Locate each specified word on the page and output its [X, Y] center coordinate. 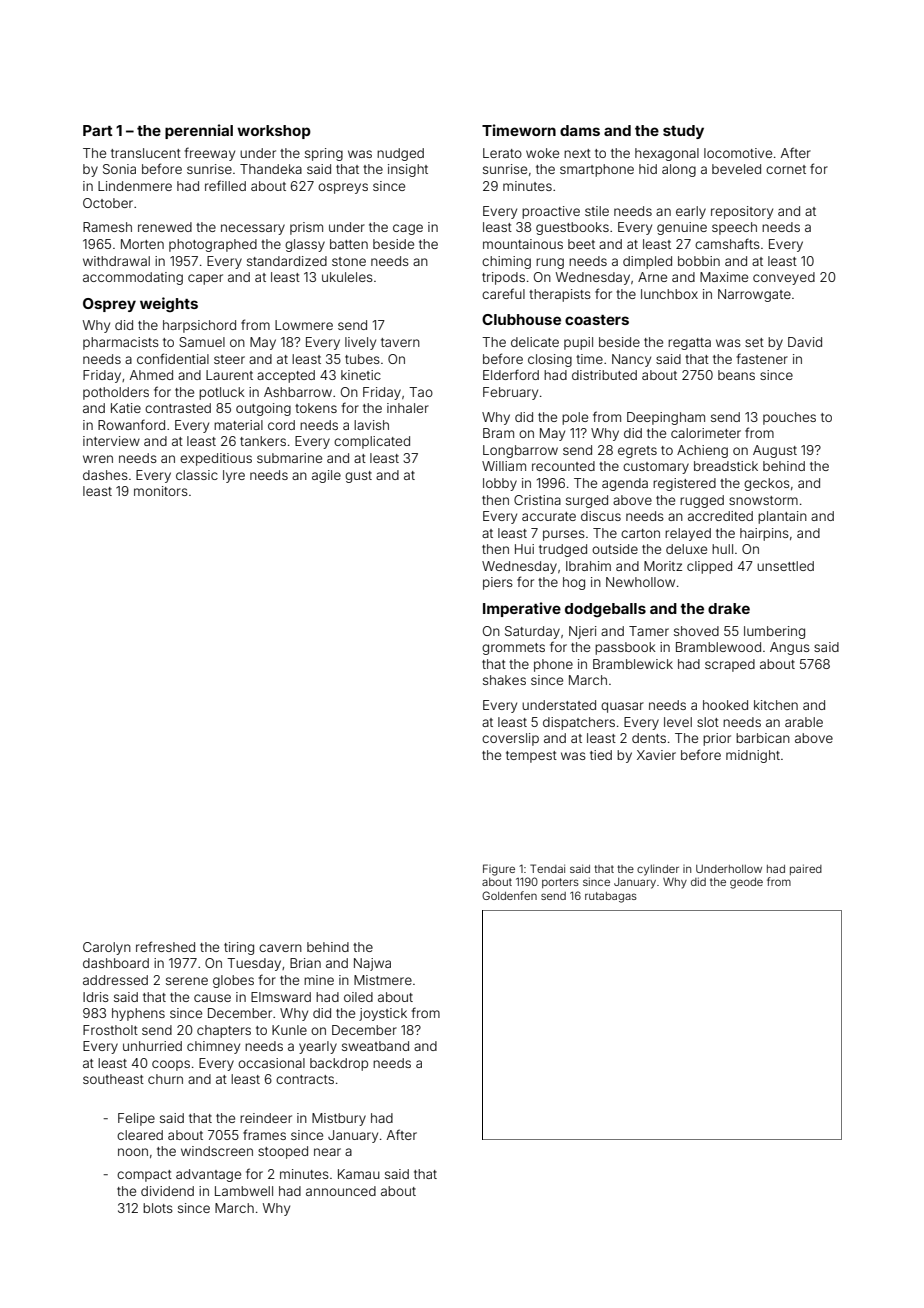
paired [806, 869]
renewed [165, 227]
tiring [239, 948]
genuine [682, 228]
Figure [499, 870]
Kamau [359, 1174]
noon [133, 1152]
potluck [222, 393]
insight [408, 170]
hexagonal [667, 154]
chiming [506, 262]
